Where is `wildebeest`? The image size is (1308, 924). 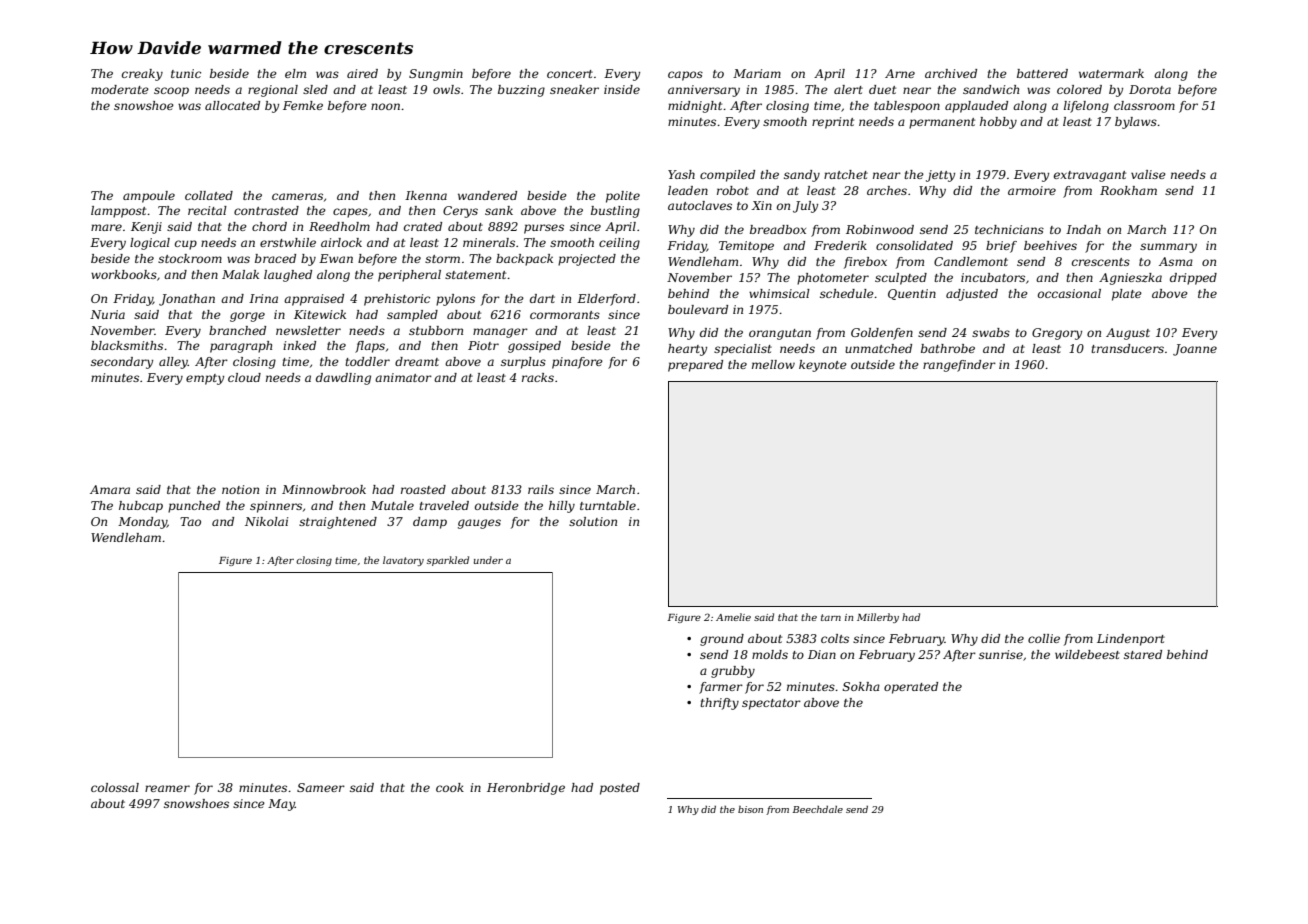 wildebeest is located at coordinates (1087, 654).
